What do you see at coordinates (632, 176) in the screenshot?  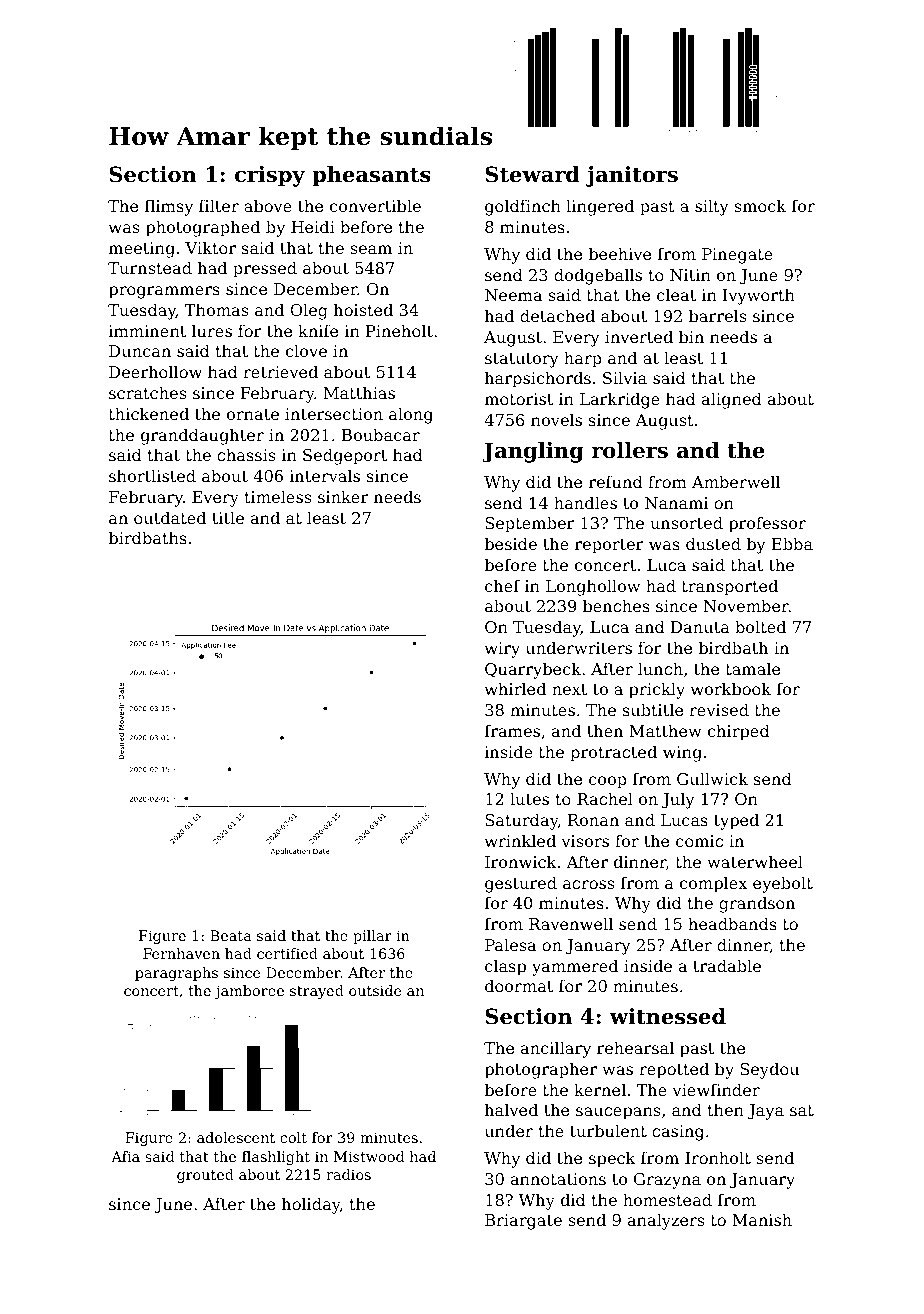 I see `janitors` at bounding box center [632, 176].
